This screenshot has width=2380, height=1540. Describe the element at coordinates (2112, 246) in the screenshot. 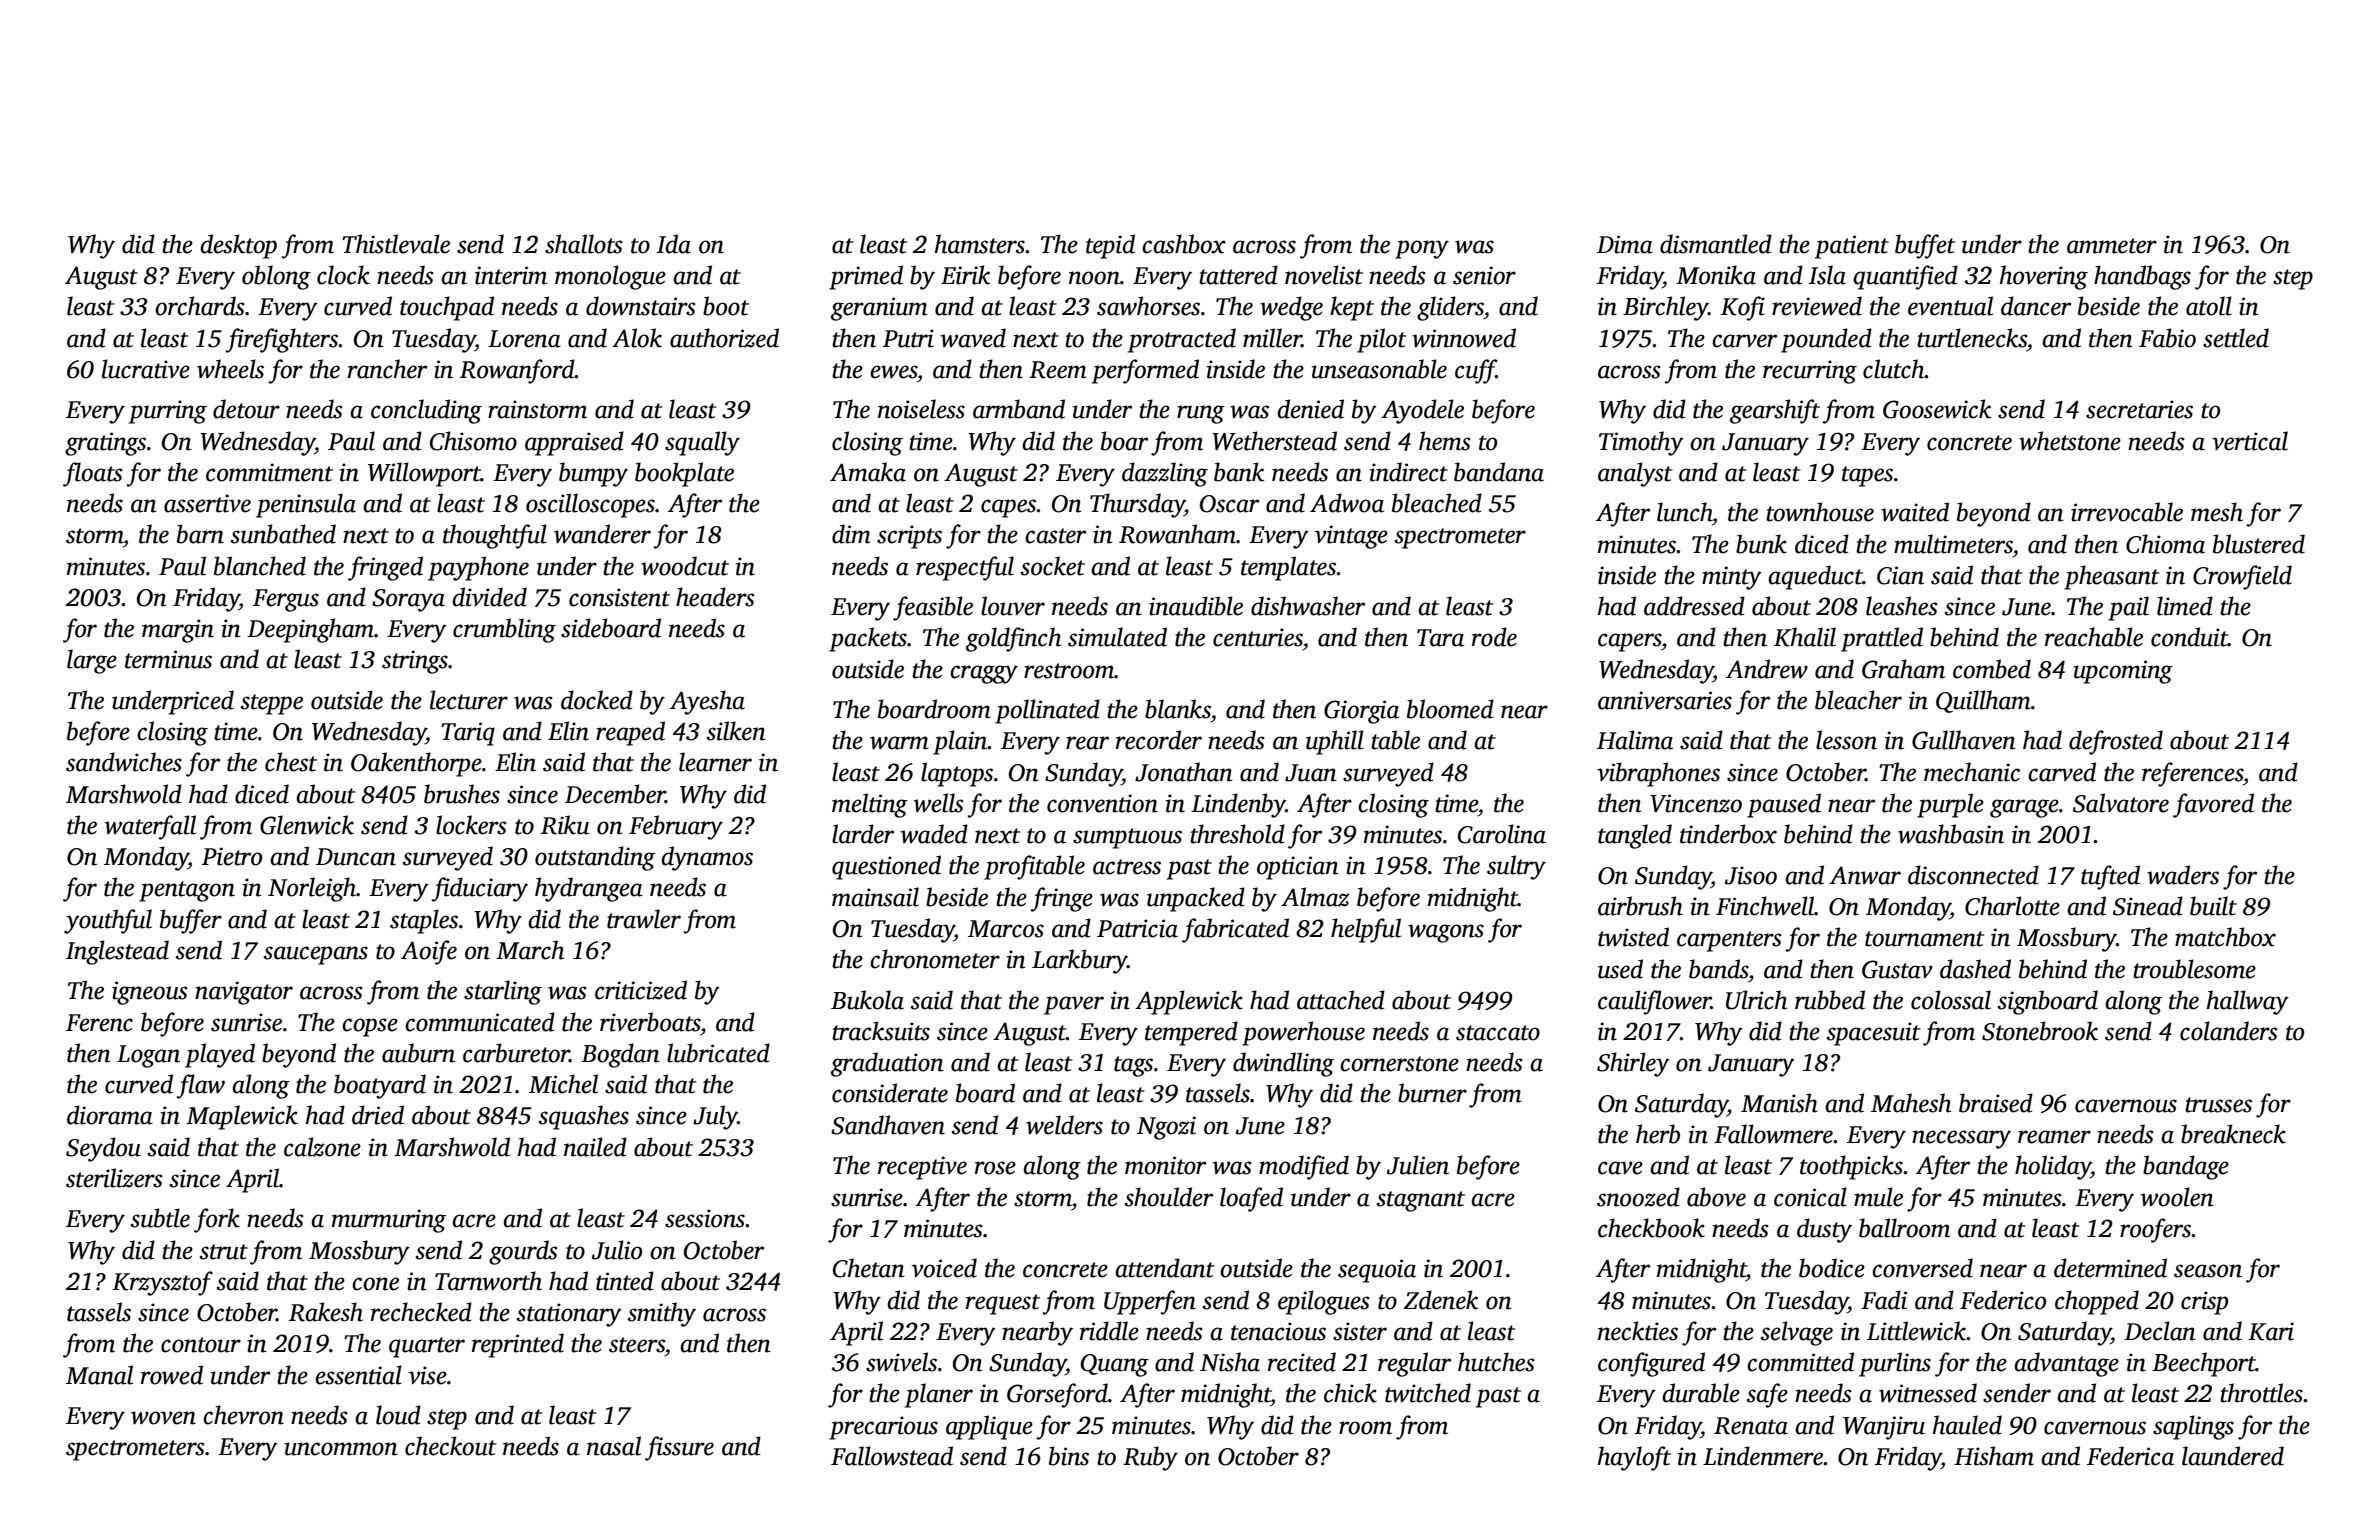

I see `ammeter` at that location.
